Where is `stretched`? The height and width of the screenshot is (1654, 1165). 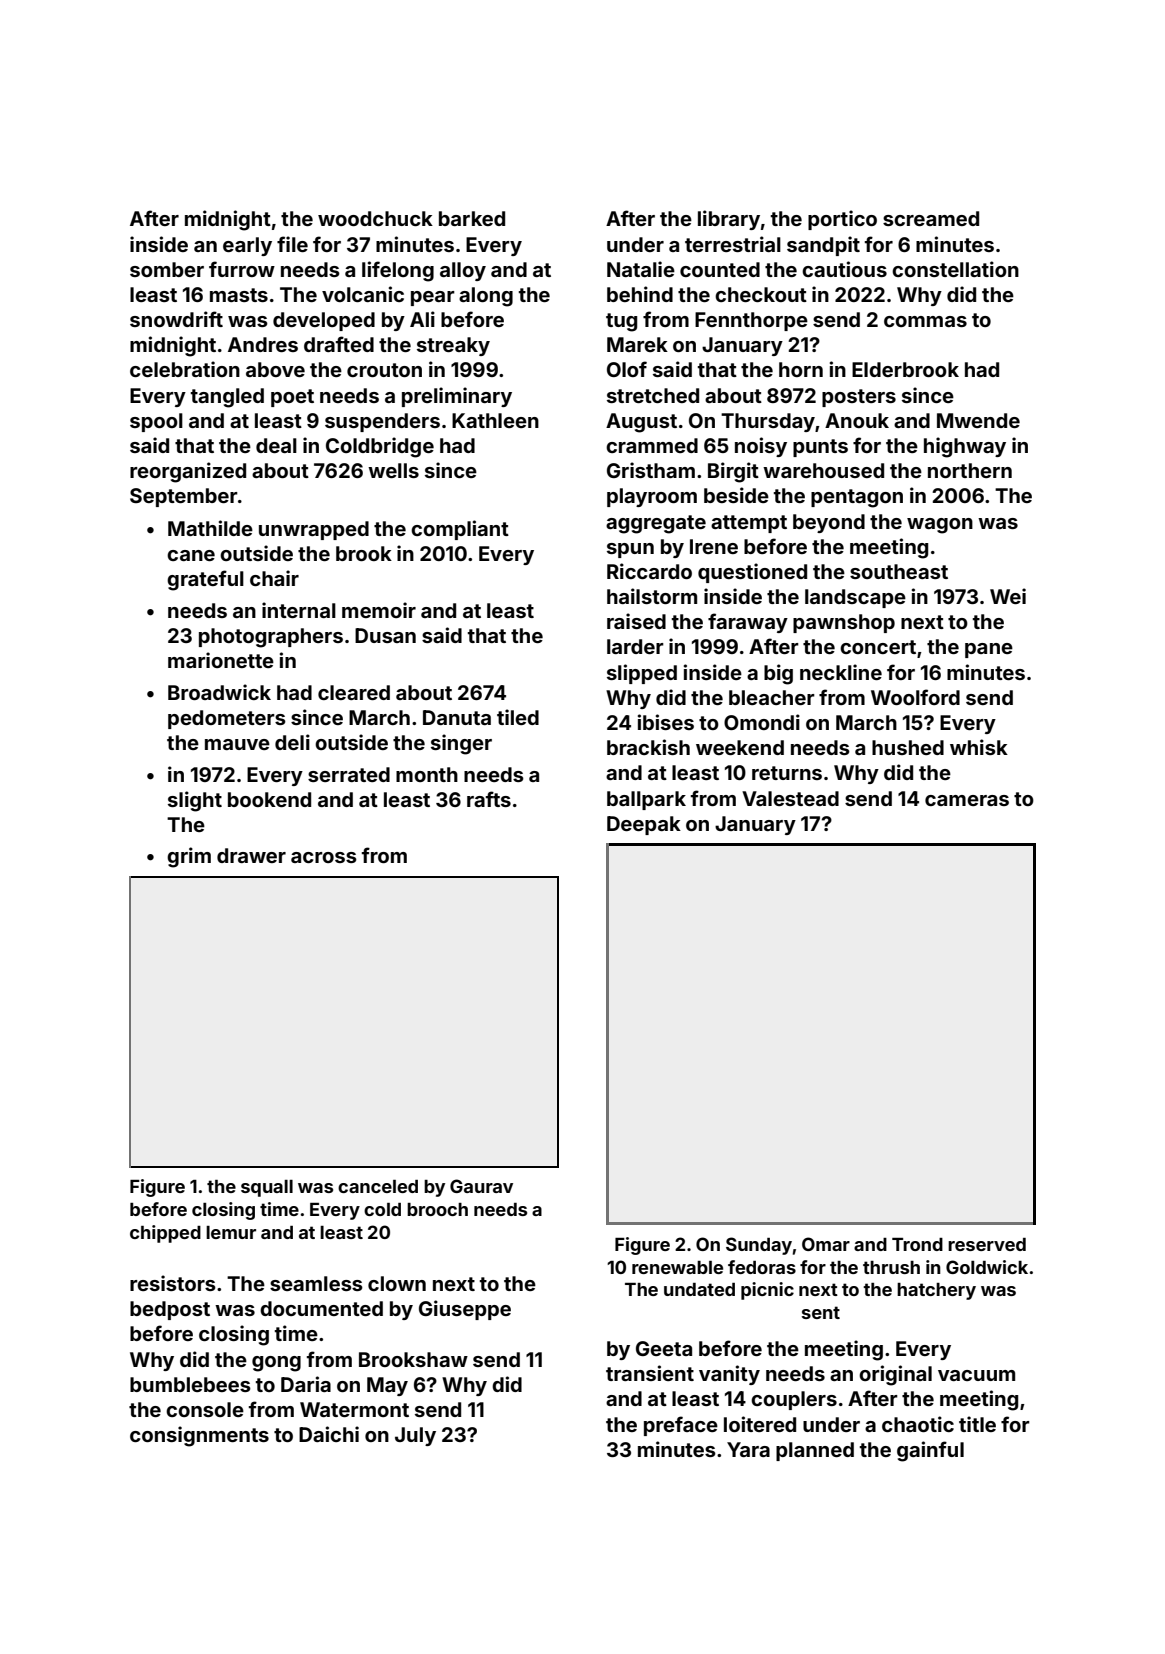
stretched is located at coordinates (653, 395).
